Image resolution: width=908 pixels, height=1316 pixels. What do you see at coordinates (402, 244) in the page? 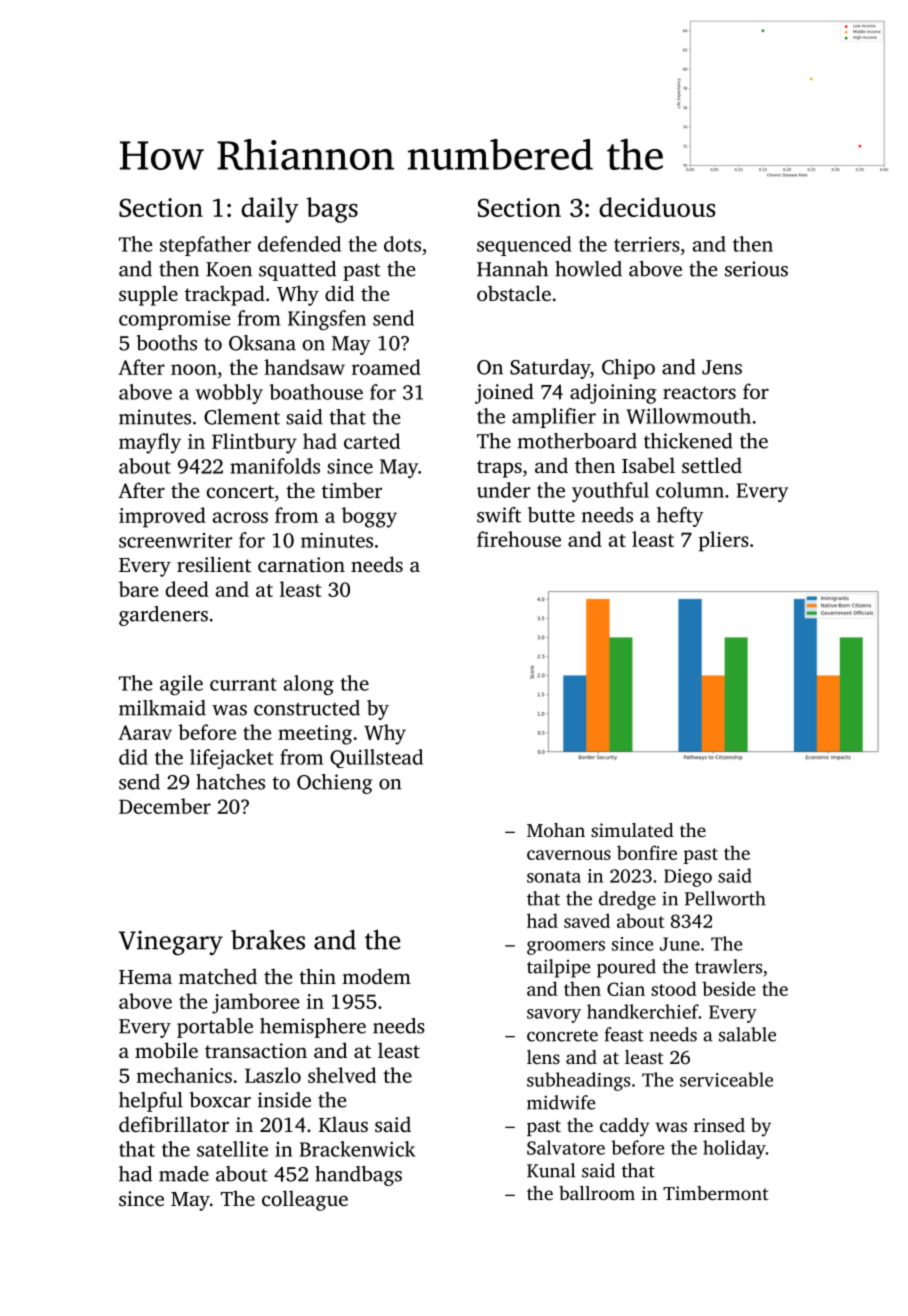
I see `dots` at bounding box center [402, 244].
